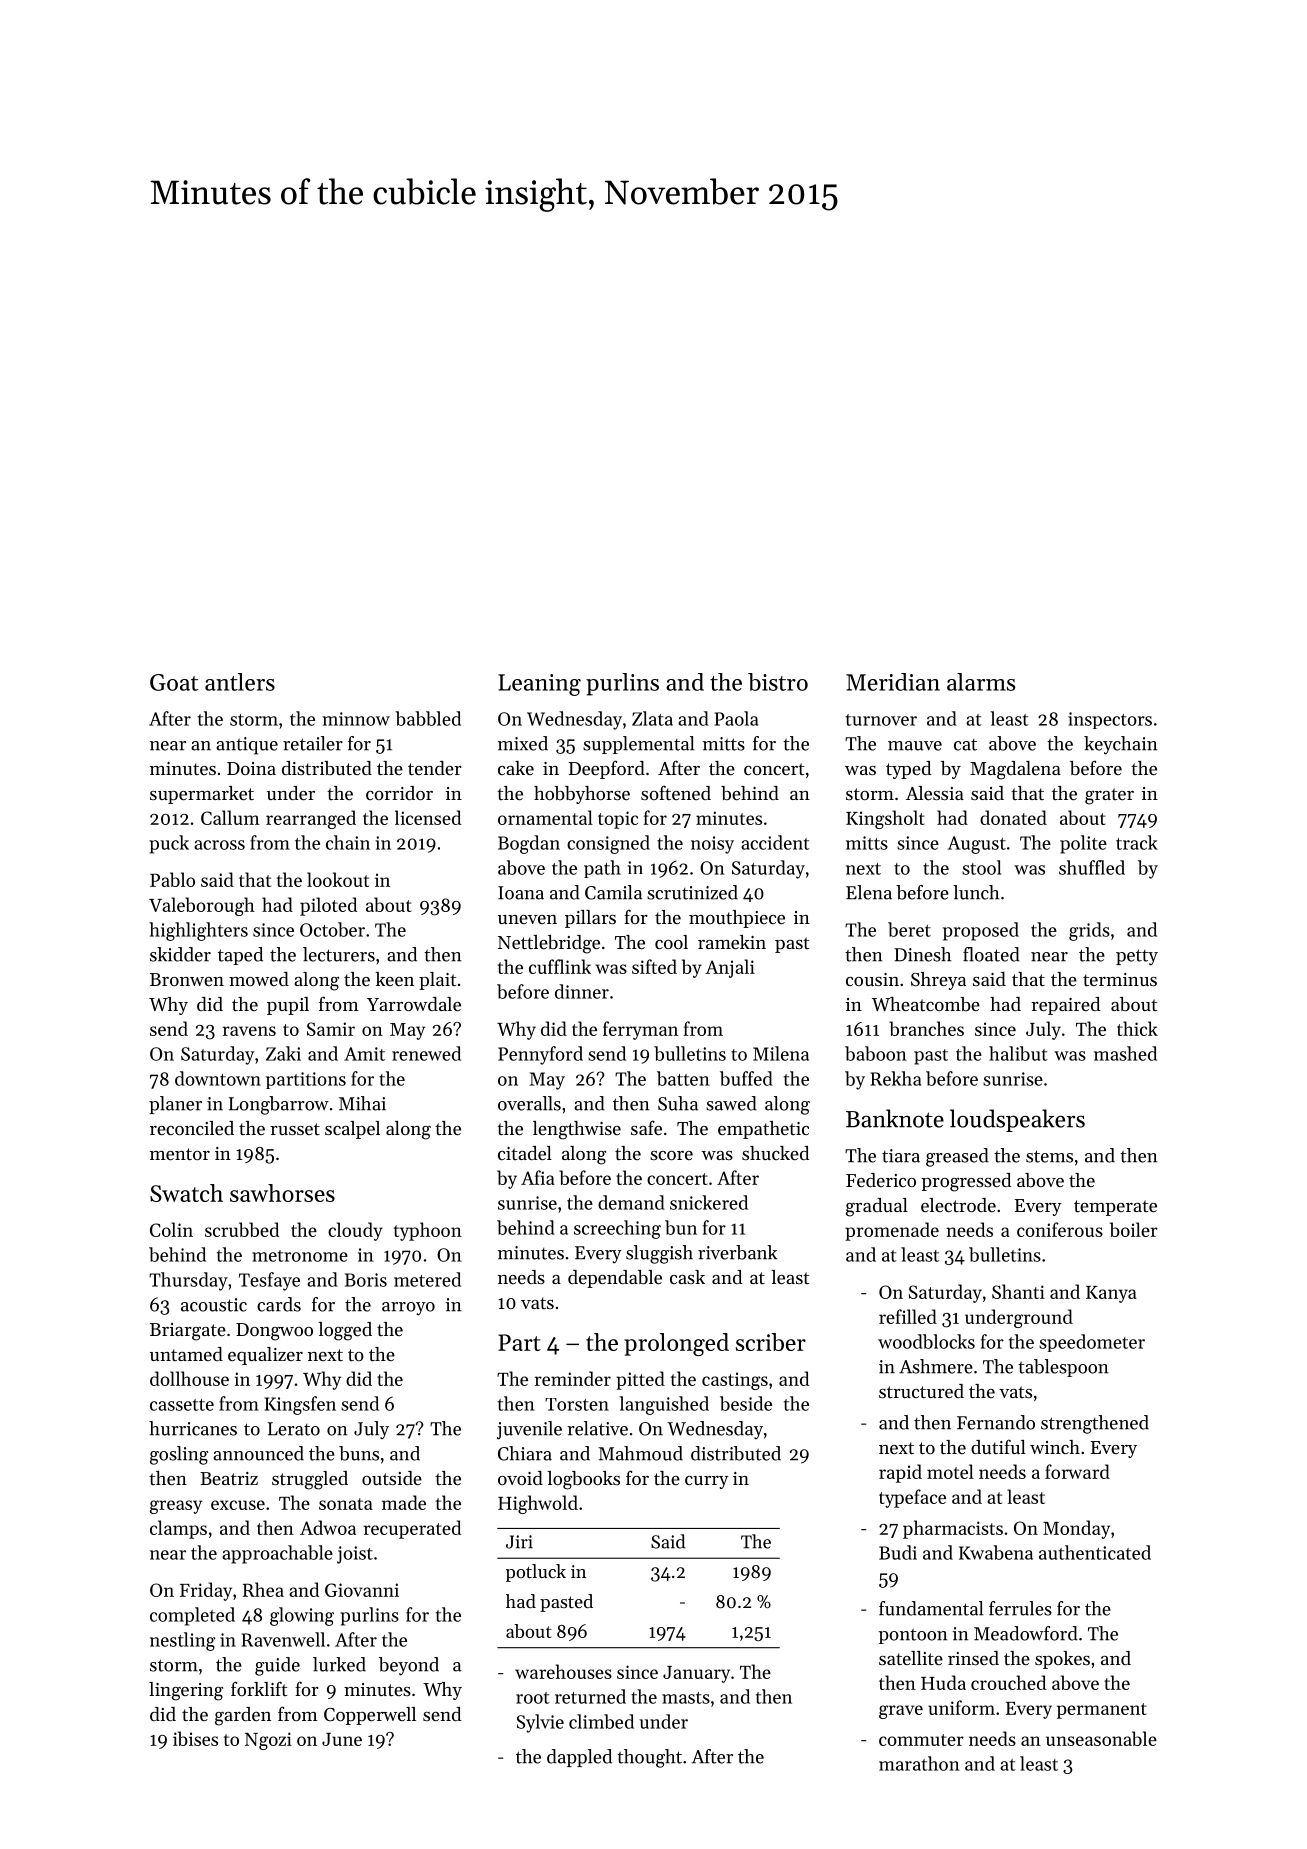 The width and height of the page is (1307, 1849). I want to click on Goat, so click(174, 682).
